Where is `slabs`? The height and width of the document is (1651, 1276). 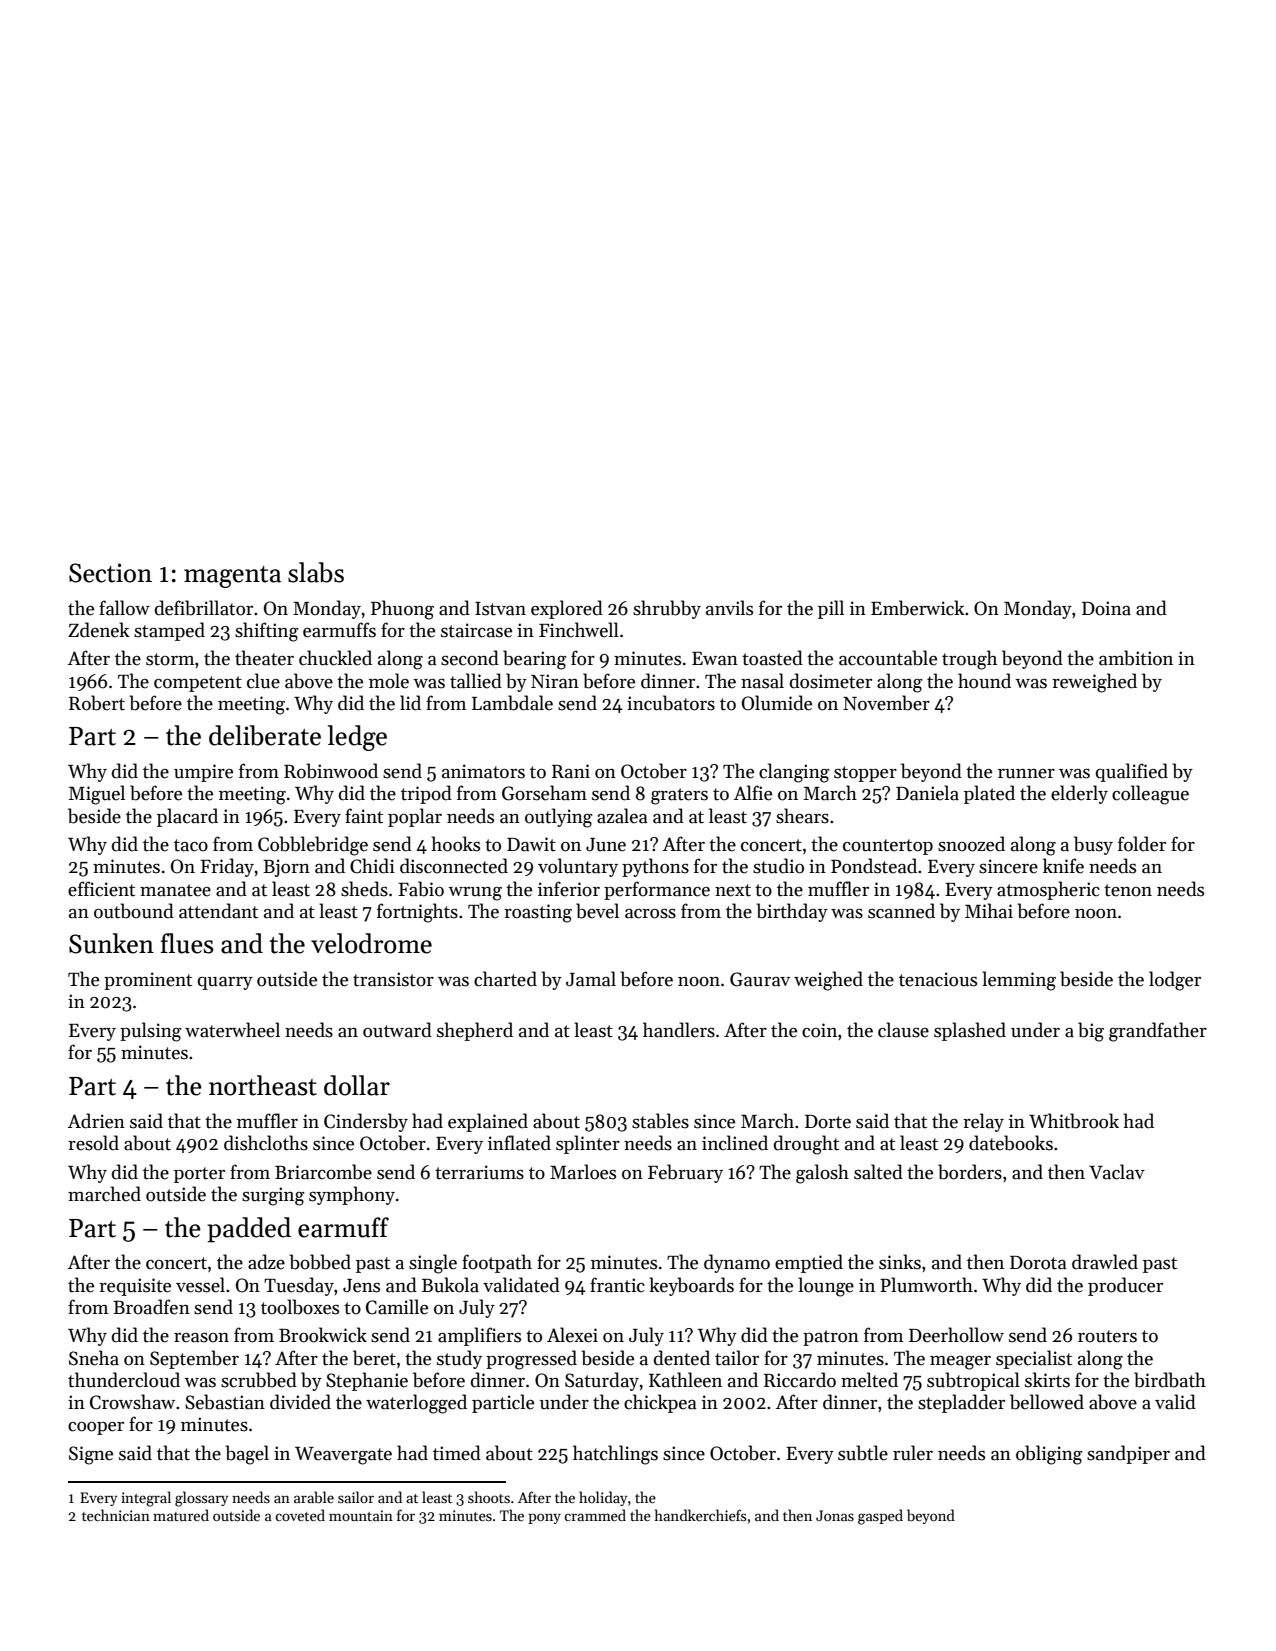
slabs is located at coordinates (316, 572).
